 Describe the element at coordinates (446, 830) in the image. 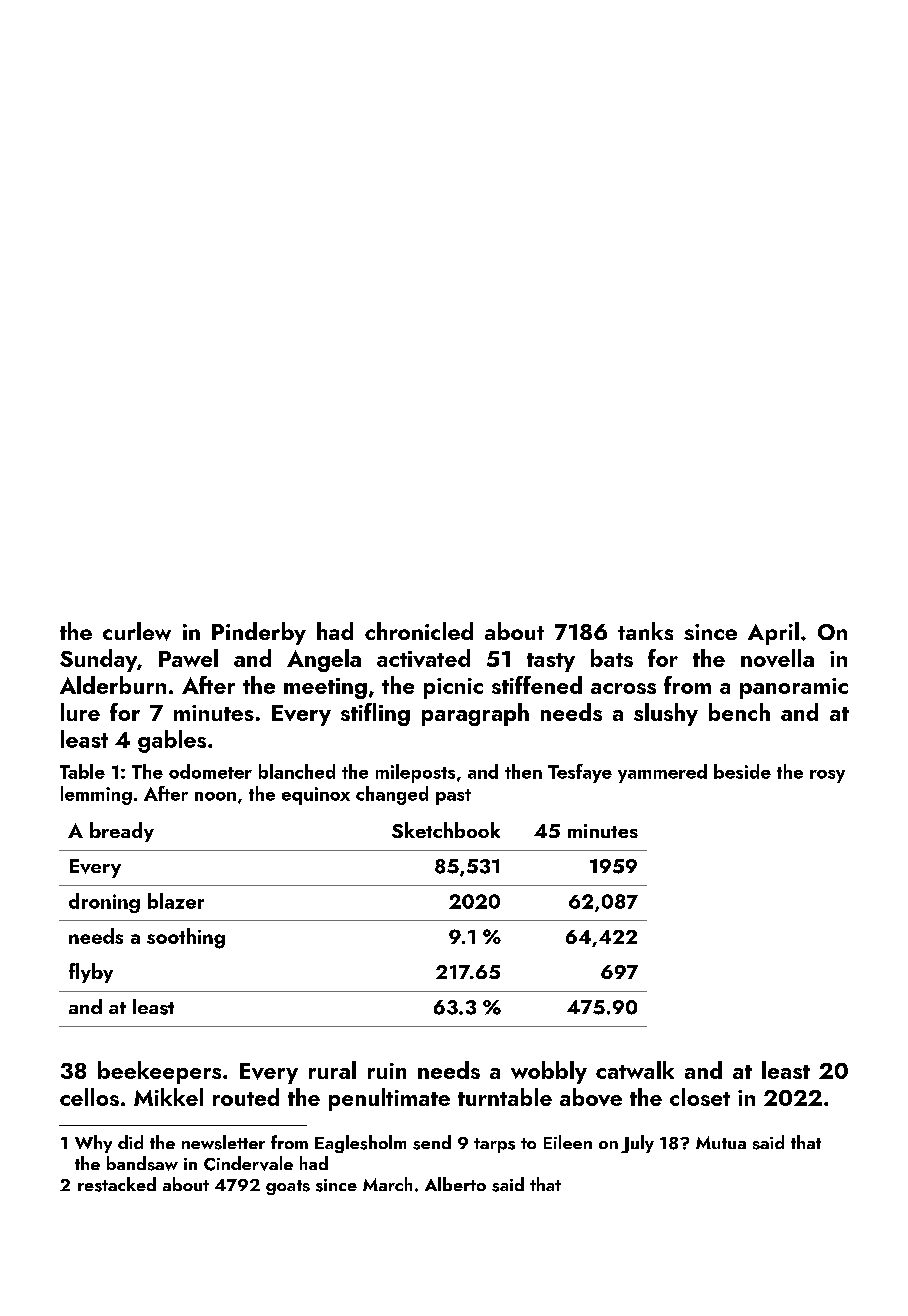

I see `Sketchbook` at that location.
